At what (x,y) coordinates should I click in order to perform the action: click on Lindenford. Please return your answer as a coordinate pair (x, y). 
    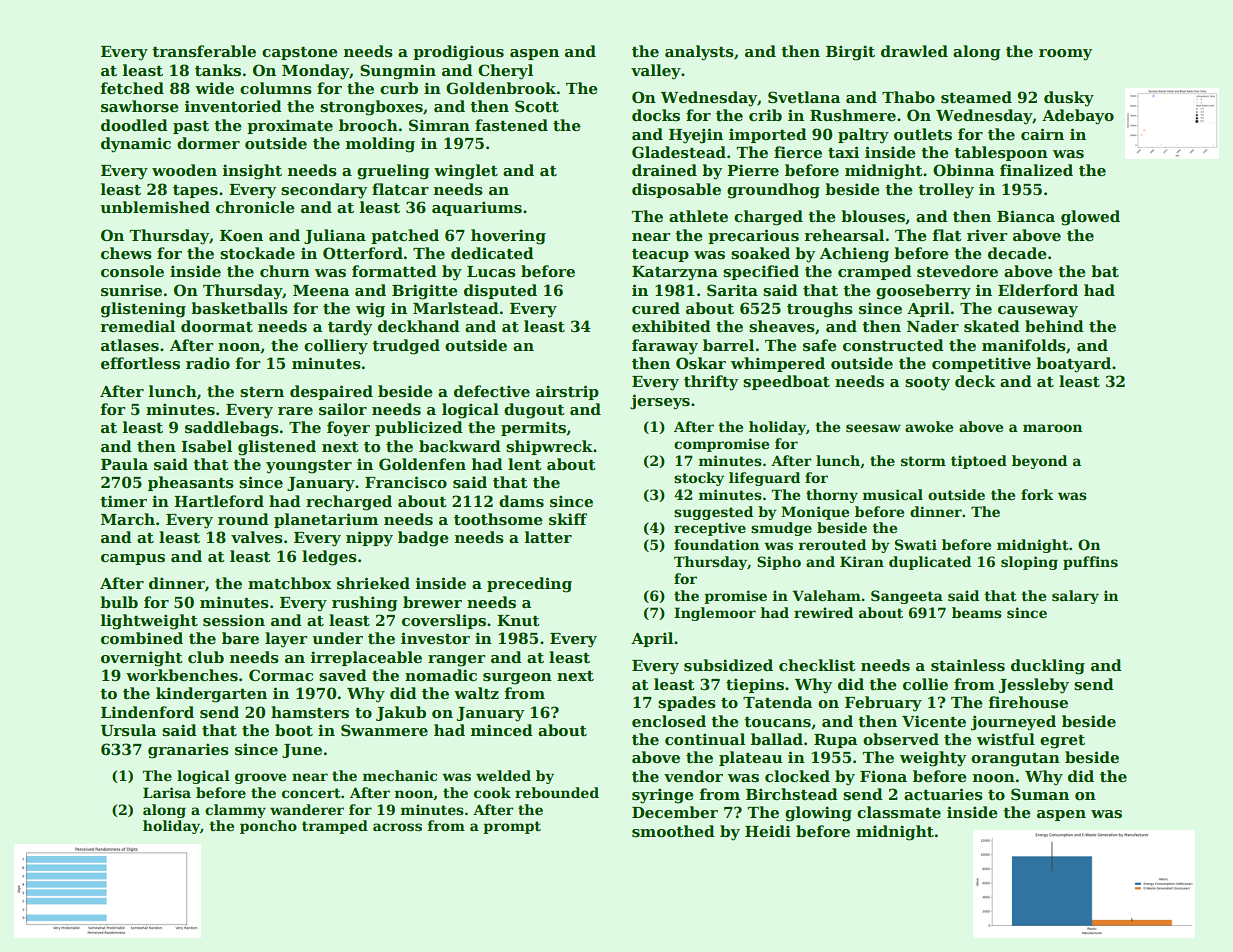
    Looking at the image, I should click on (147, 712).
